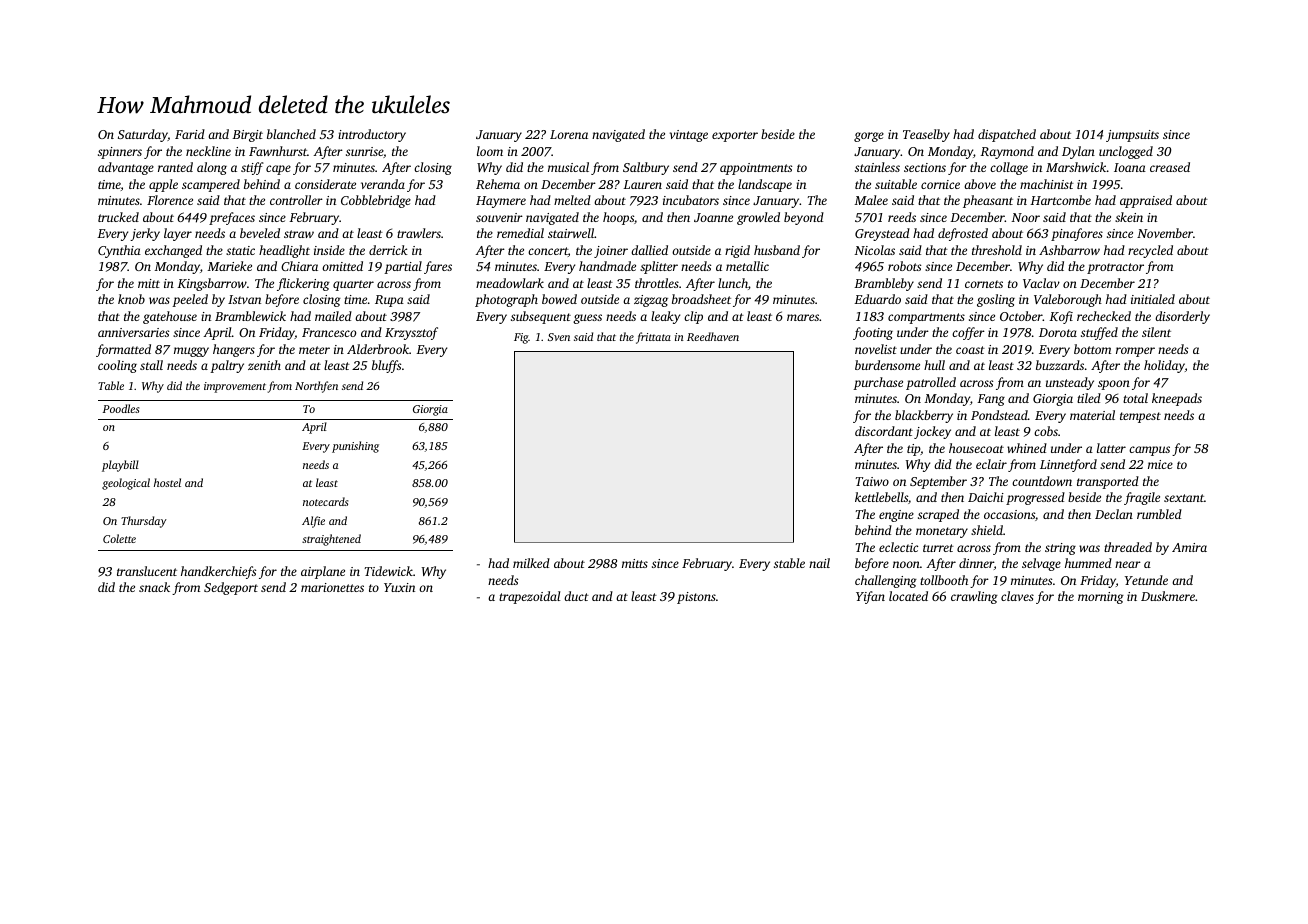 The height and width of the image is (924, 1308). I want to click on hangers, so click(234, 350).
